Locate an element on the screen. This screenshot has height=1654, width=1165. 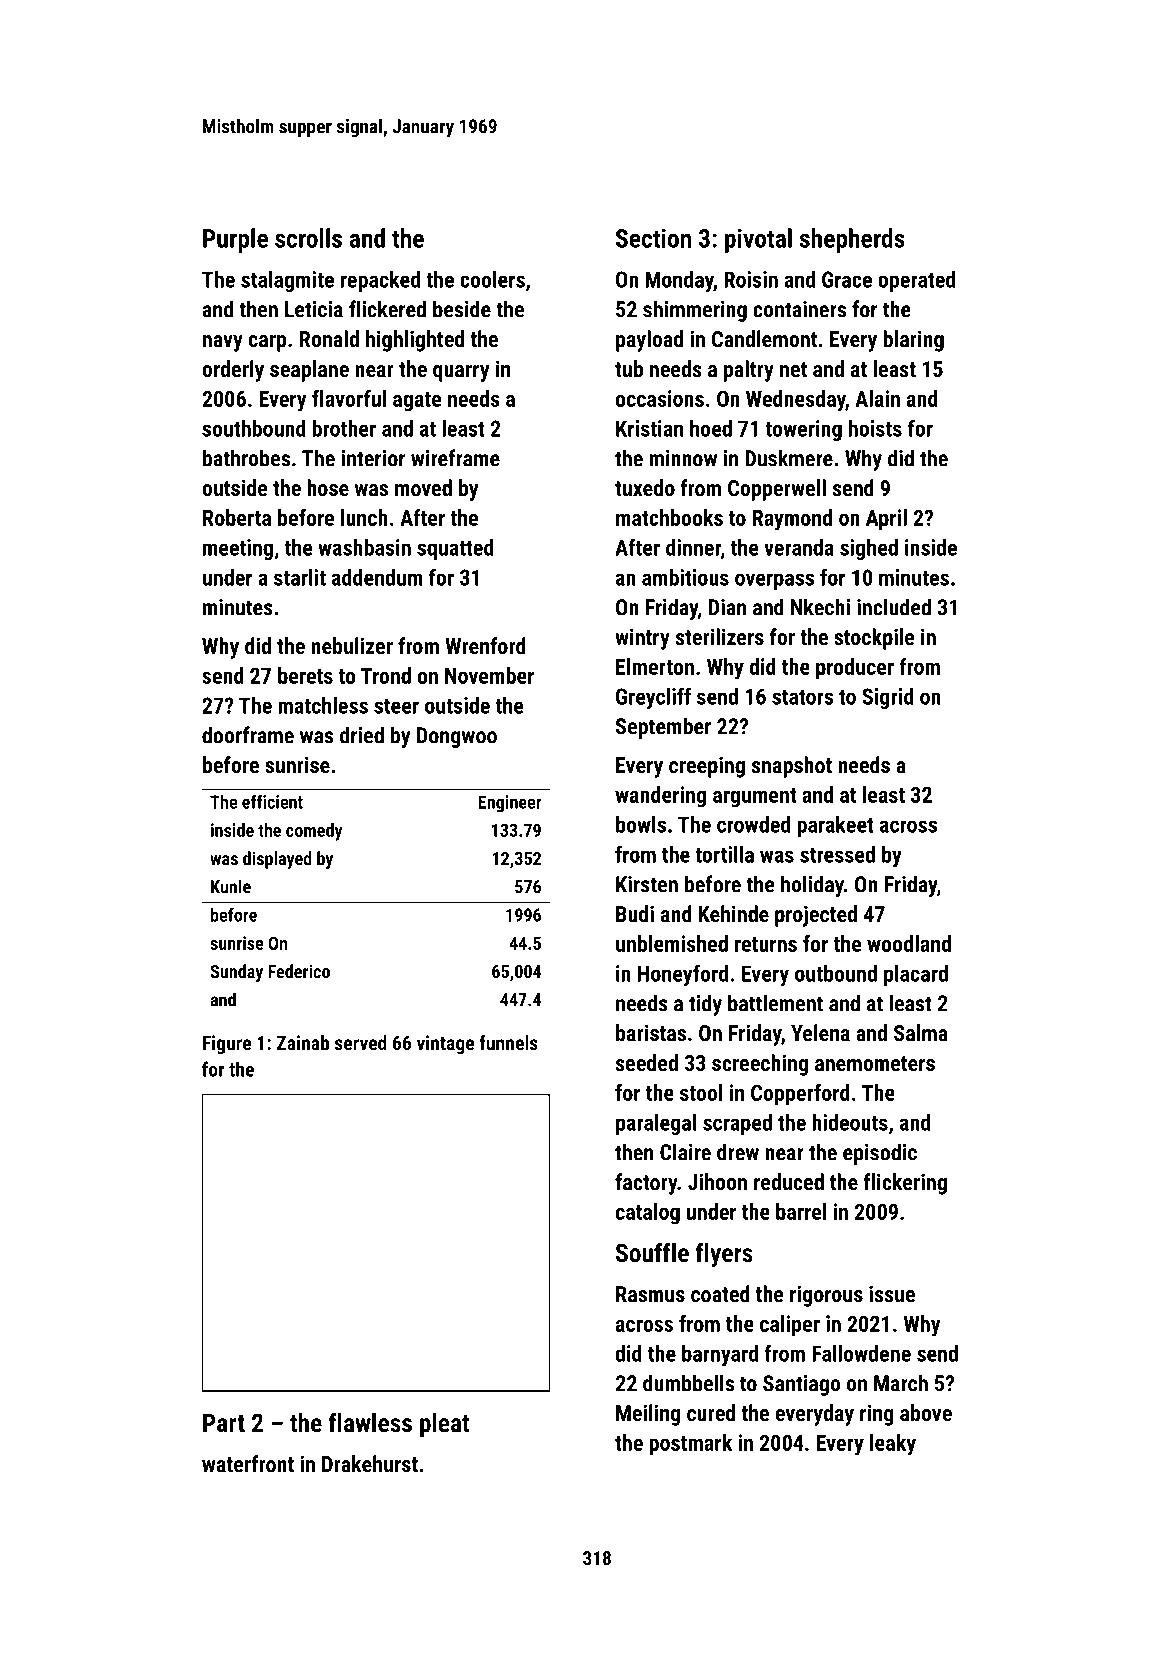
doorframe is located at coordinates (248, 735).
